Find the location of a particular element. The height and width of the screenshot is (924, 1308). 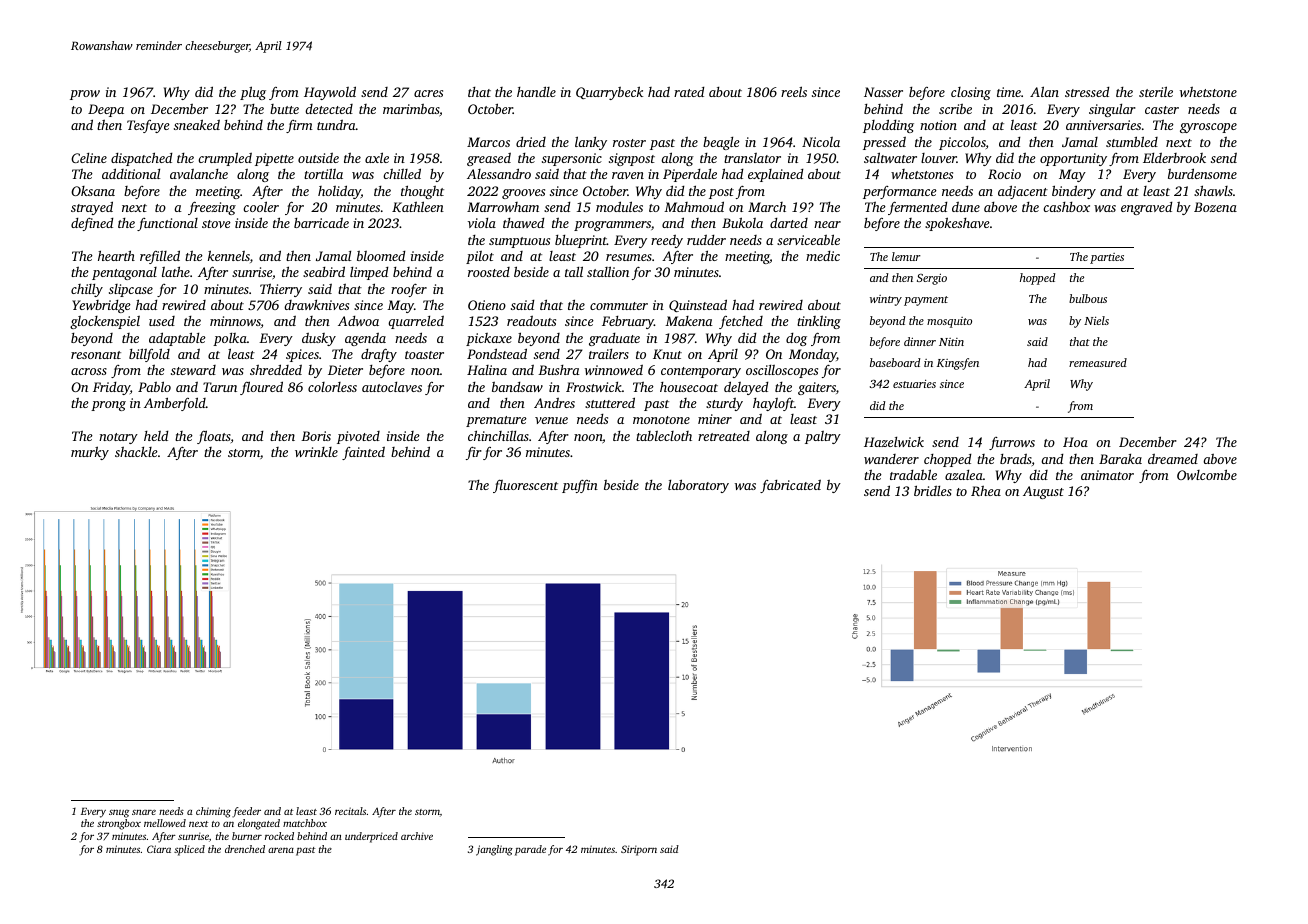

Elderbrook is located at coordinates (1174, 158).
